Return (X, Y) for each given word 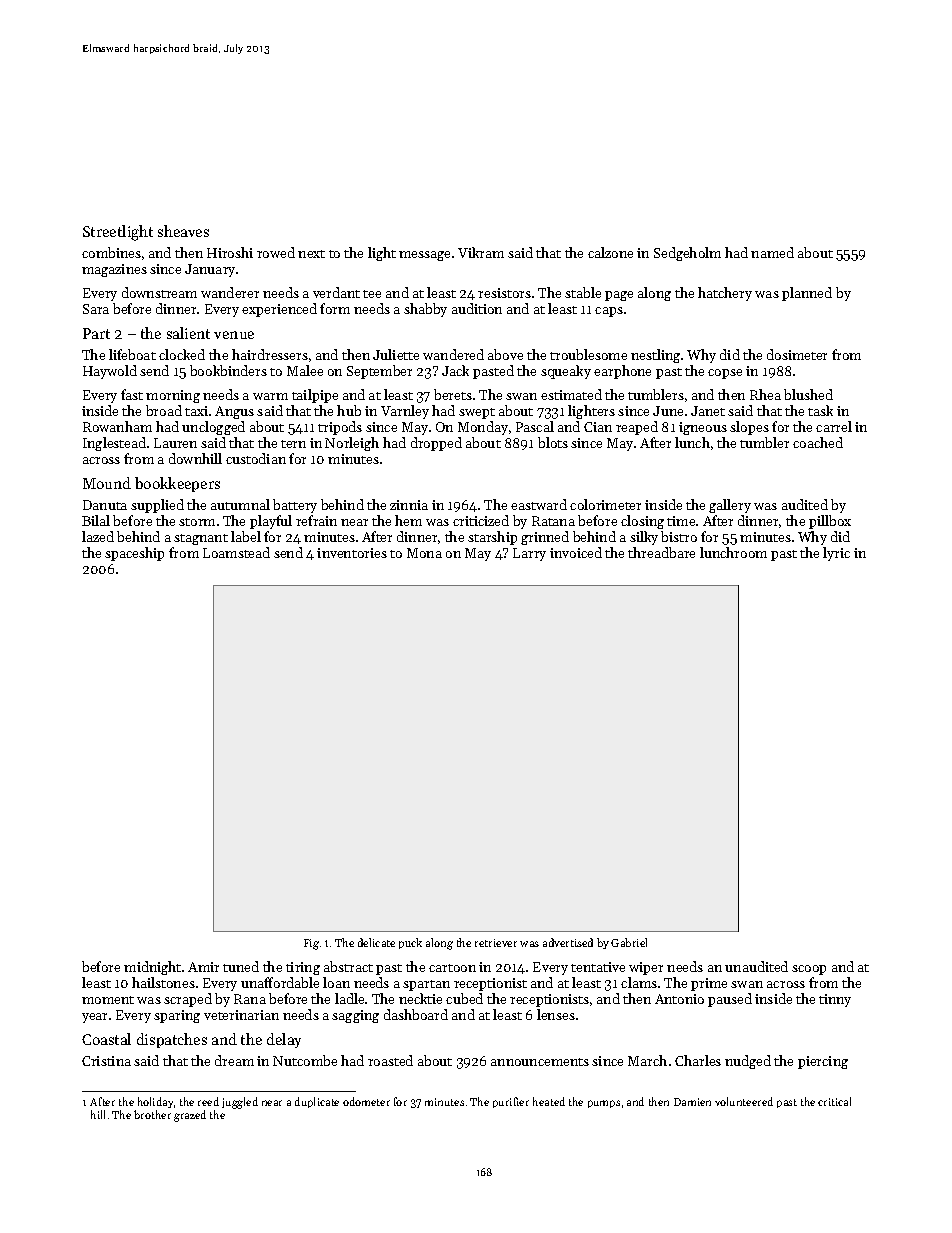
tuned (241, 966)
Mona (424, 553)
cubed (464, 998)
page (619, 296)
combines (111, 252)
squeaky (566, 372)
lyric (836, 554)
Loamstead (236, 552)
